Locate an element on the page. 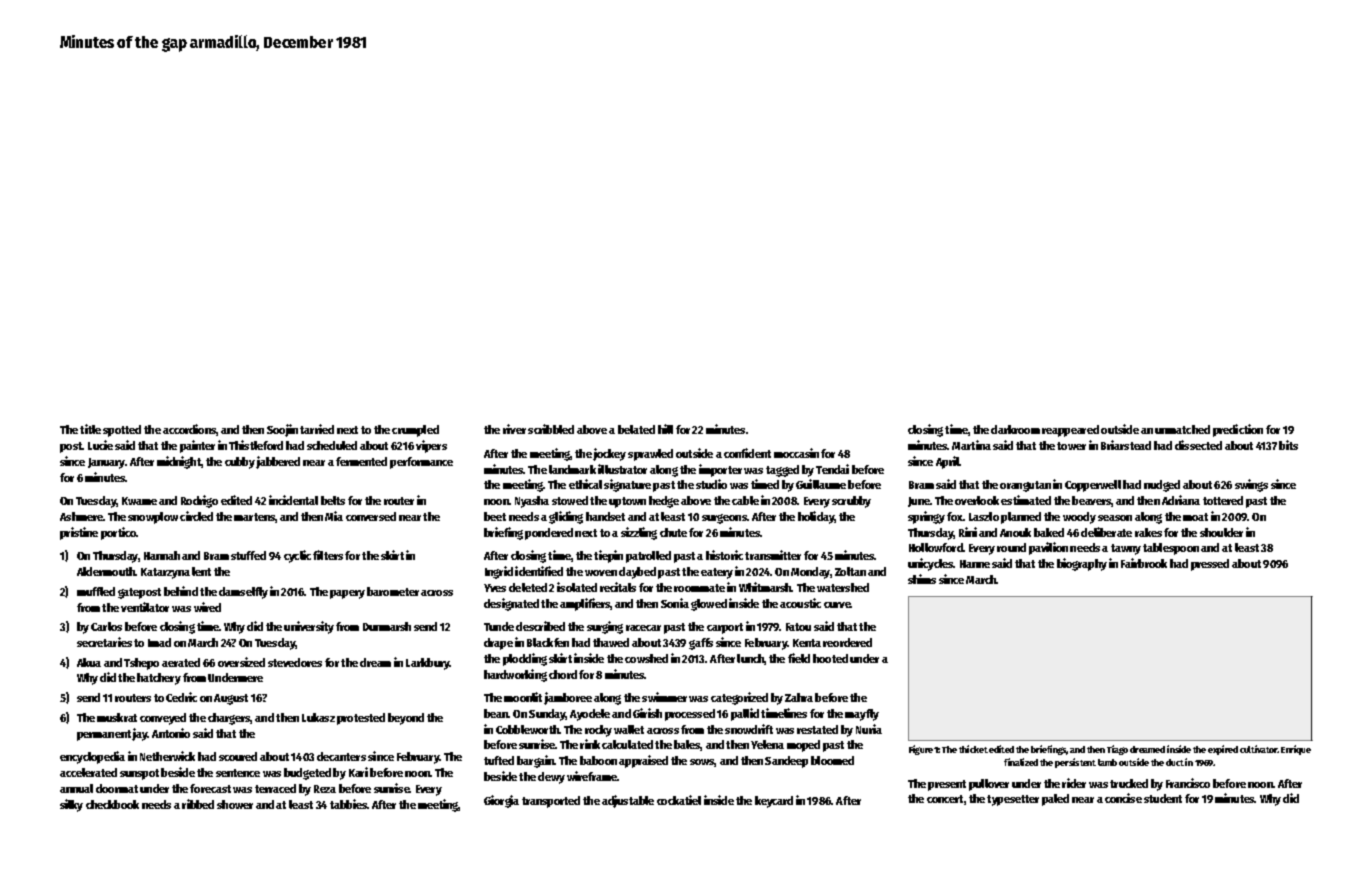 Image resolution: width=1372 pixels, height=887 pixels. August is located at coordinates (231, 699).
